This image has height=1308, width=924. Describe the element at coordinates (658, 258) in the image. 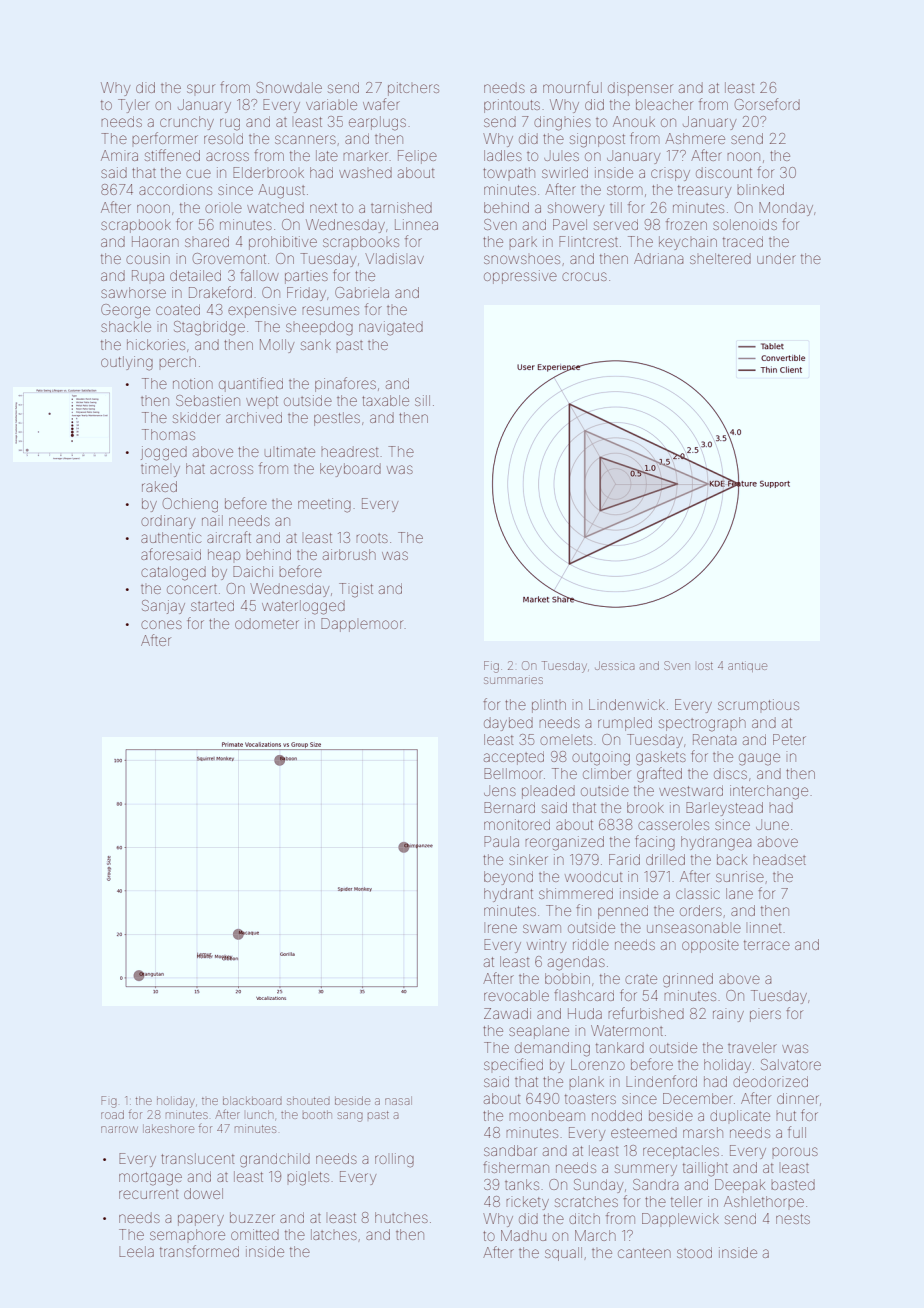

I see `Adriana` at that location.
